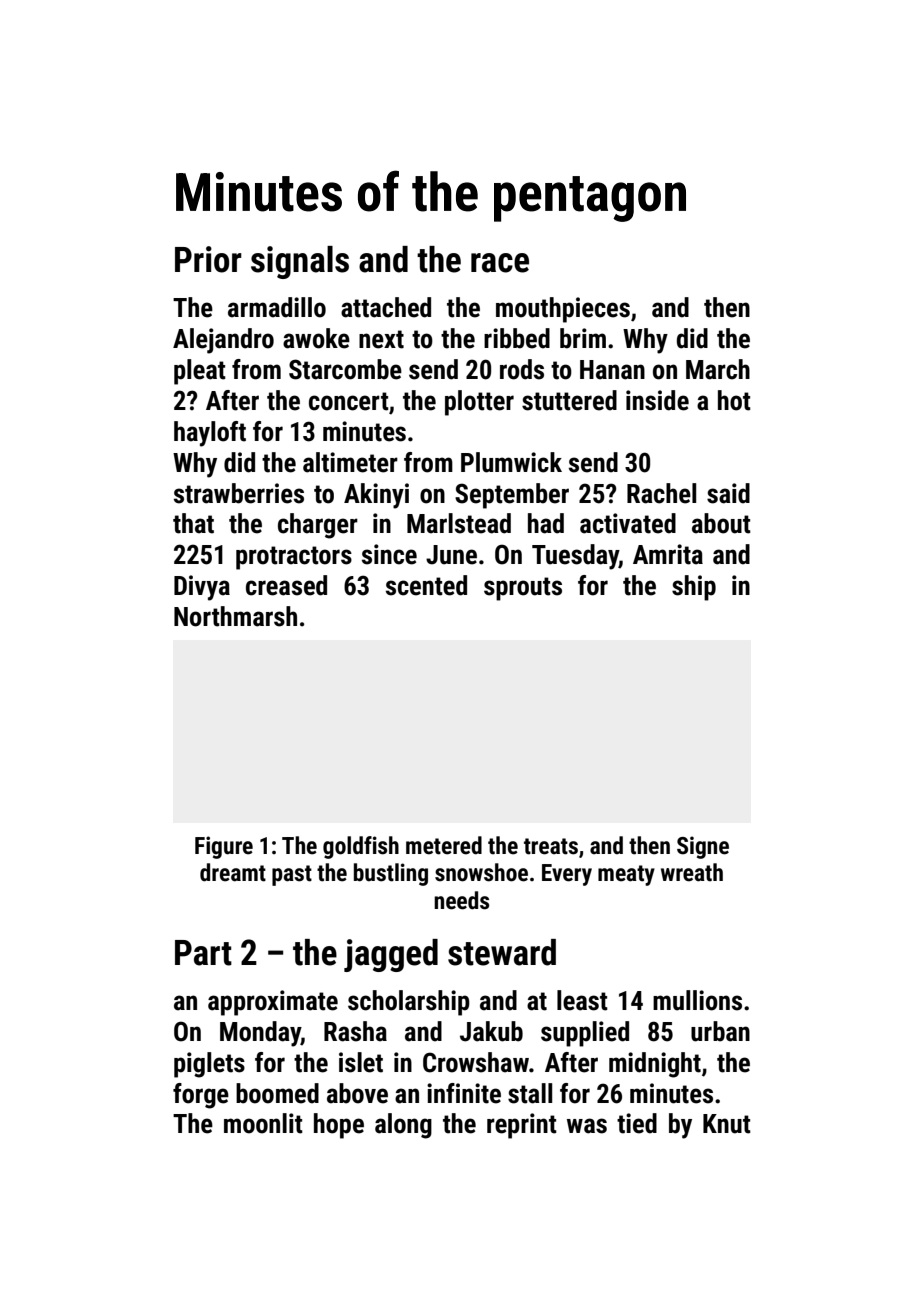  I want to click on Rachel, so click(661, 493).
